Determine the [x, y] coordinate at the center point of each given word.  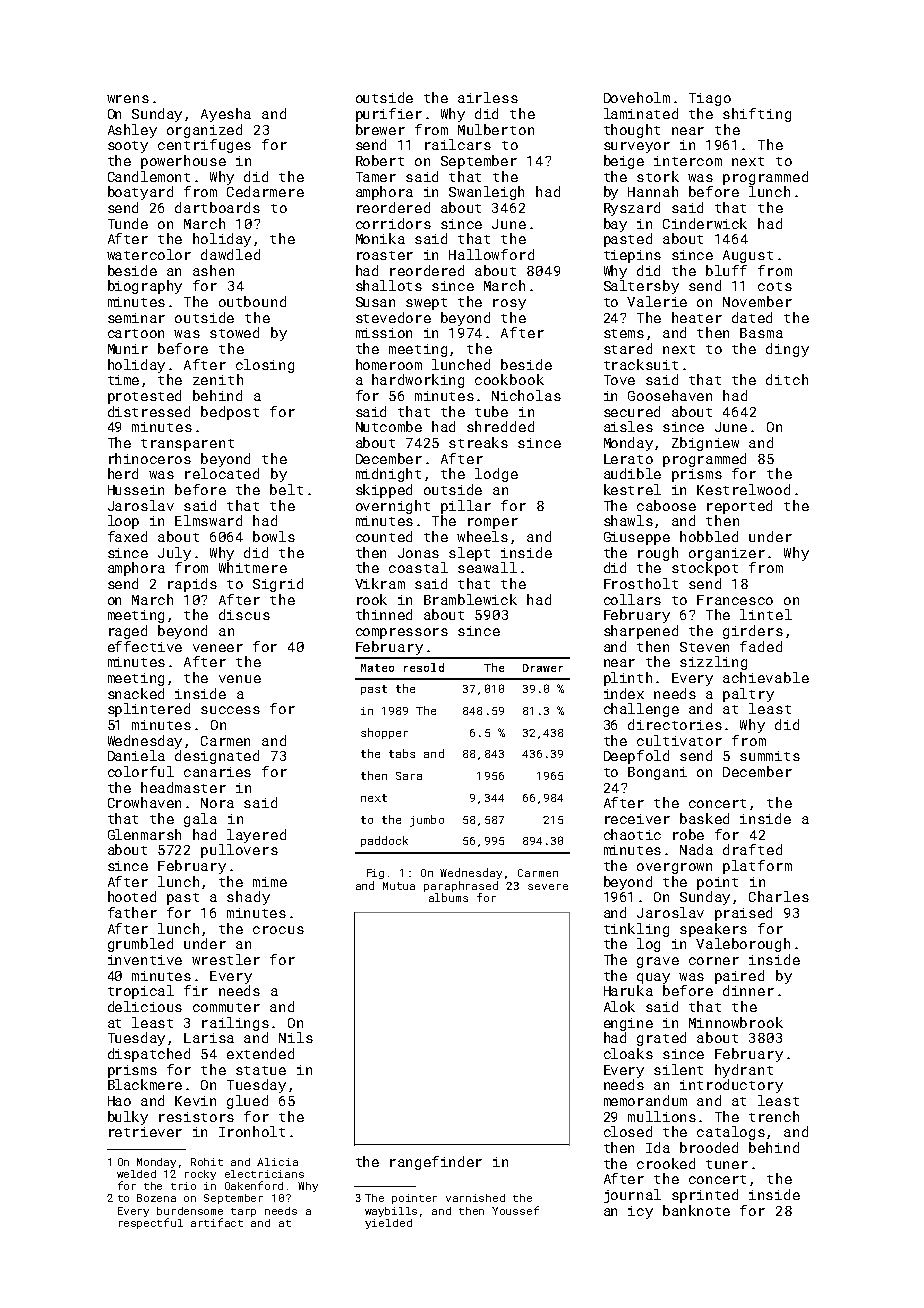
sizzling [713, 663]
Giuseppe [637, 538]
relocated [222, 473]
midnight [388, 475]
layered [256, 836]
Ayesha [226, 115]
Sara [409, 776]
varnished [475, 1198]
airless [488, 97]
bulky [128, 1118]
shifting [757, 115]
